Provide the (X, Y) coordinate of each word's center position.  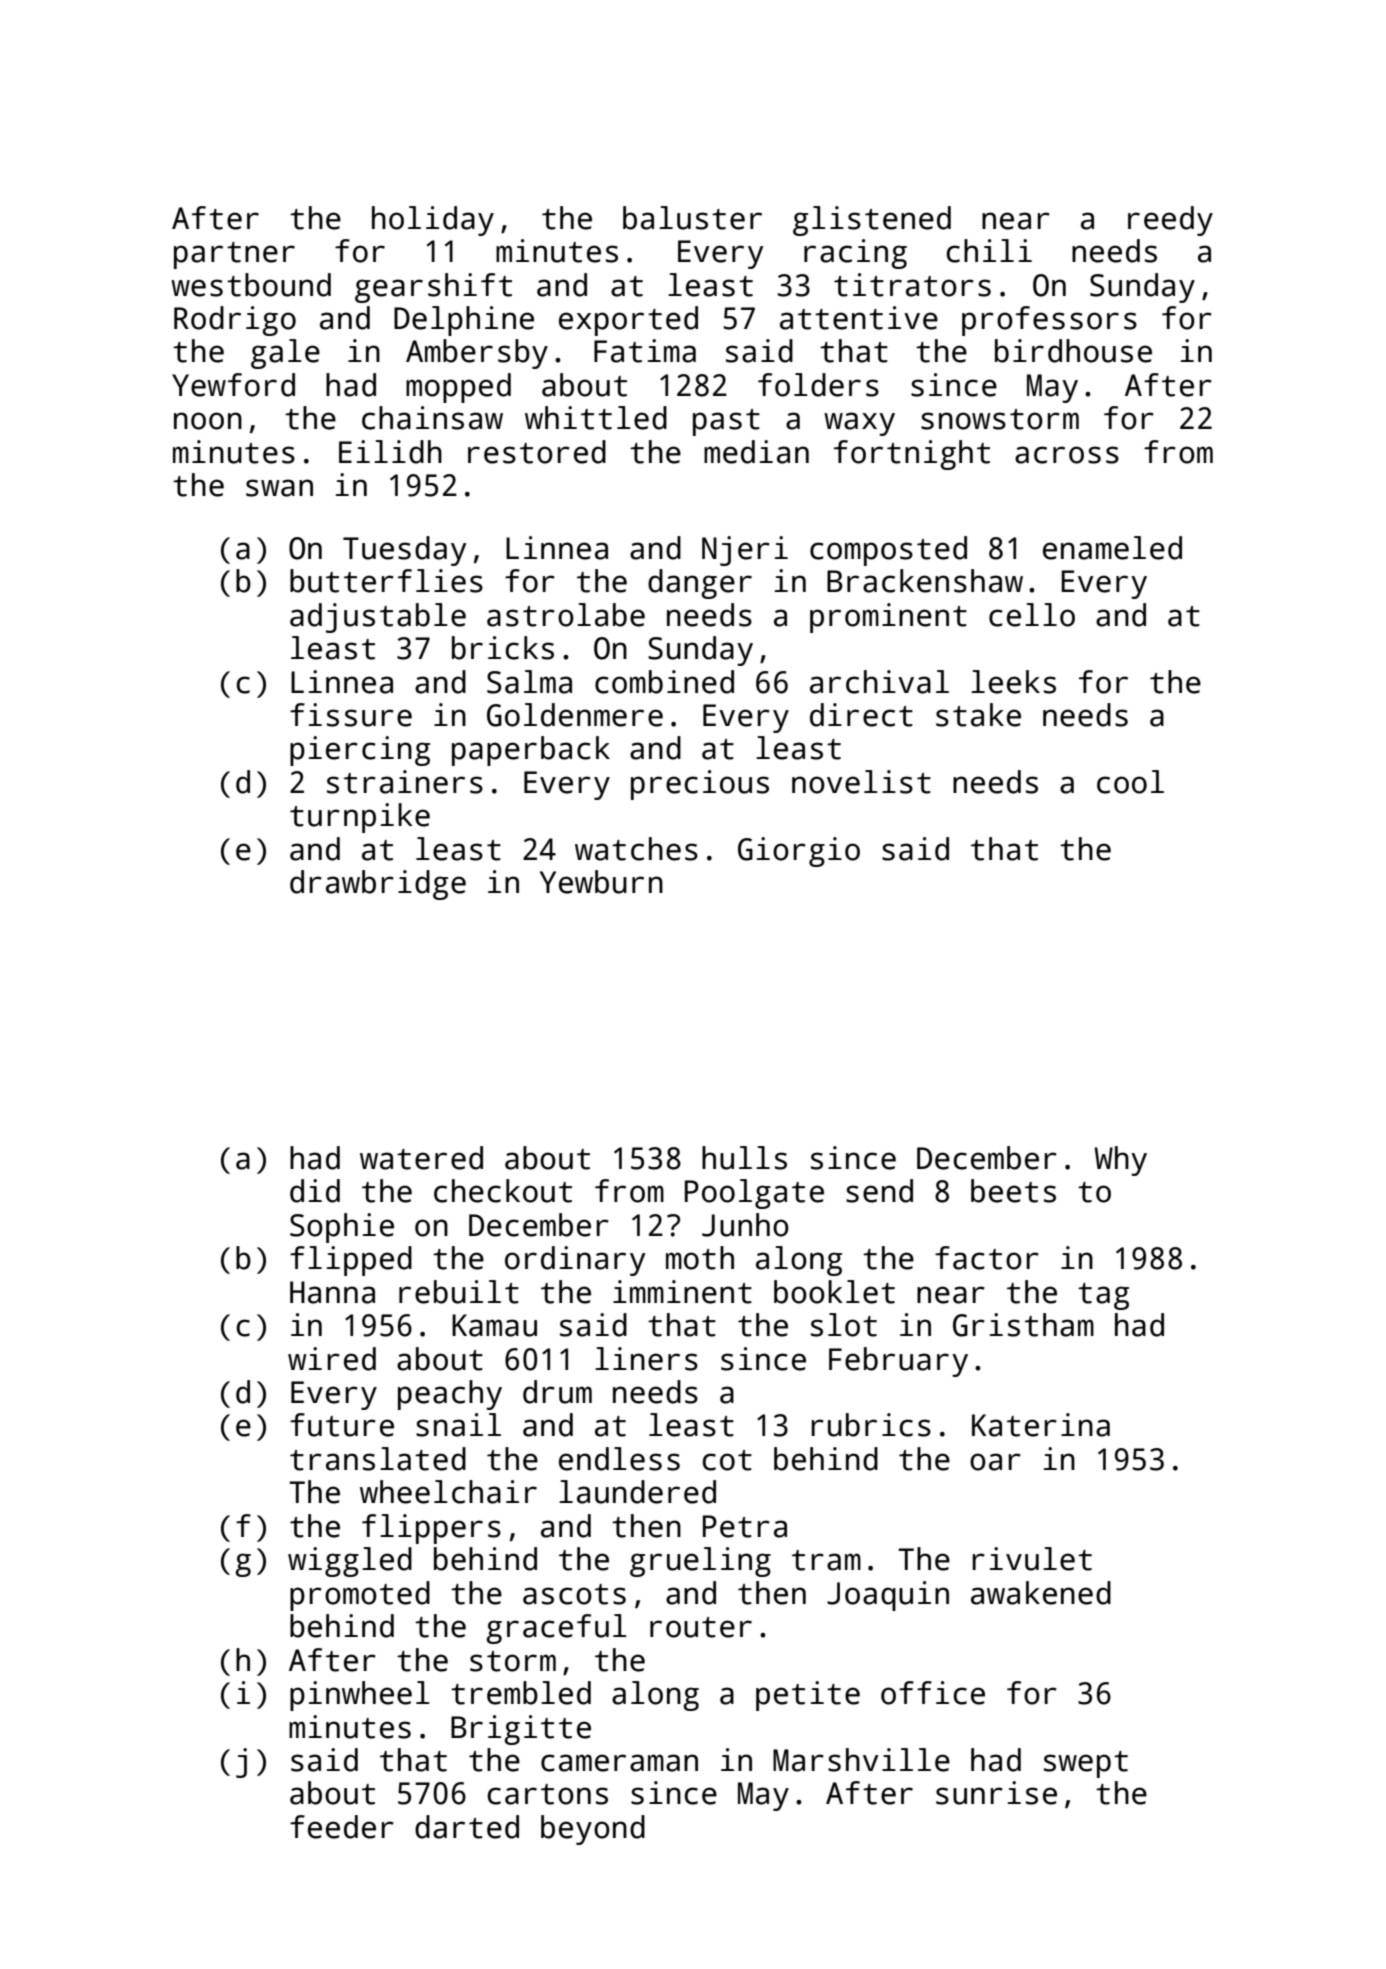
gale (285, 354)
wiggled (350, 1562)
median (756, 452)
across (1067, 455)
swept (1086, 1764)
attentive (859, 318)
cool (1130, 782)
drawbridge (378, 885)
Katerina (1041, 1425)
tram (826, 1560)
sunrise (996, 1793)
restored (537, 452)
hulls (744, 1158)
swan (279, 488)
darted (467, 1827)
